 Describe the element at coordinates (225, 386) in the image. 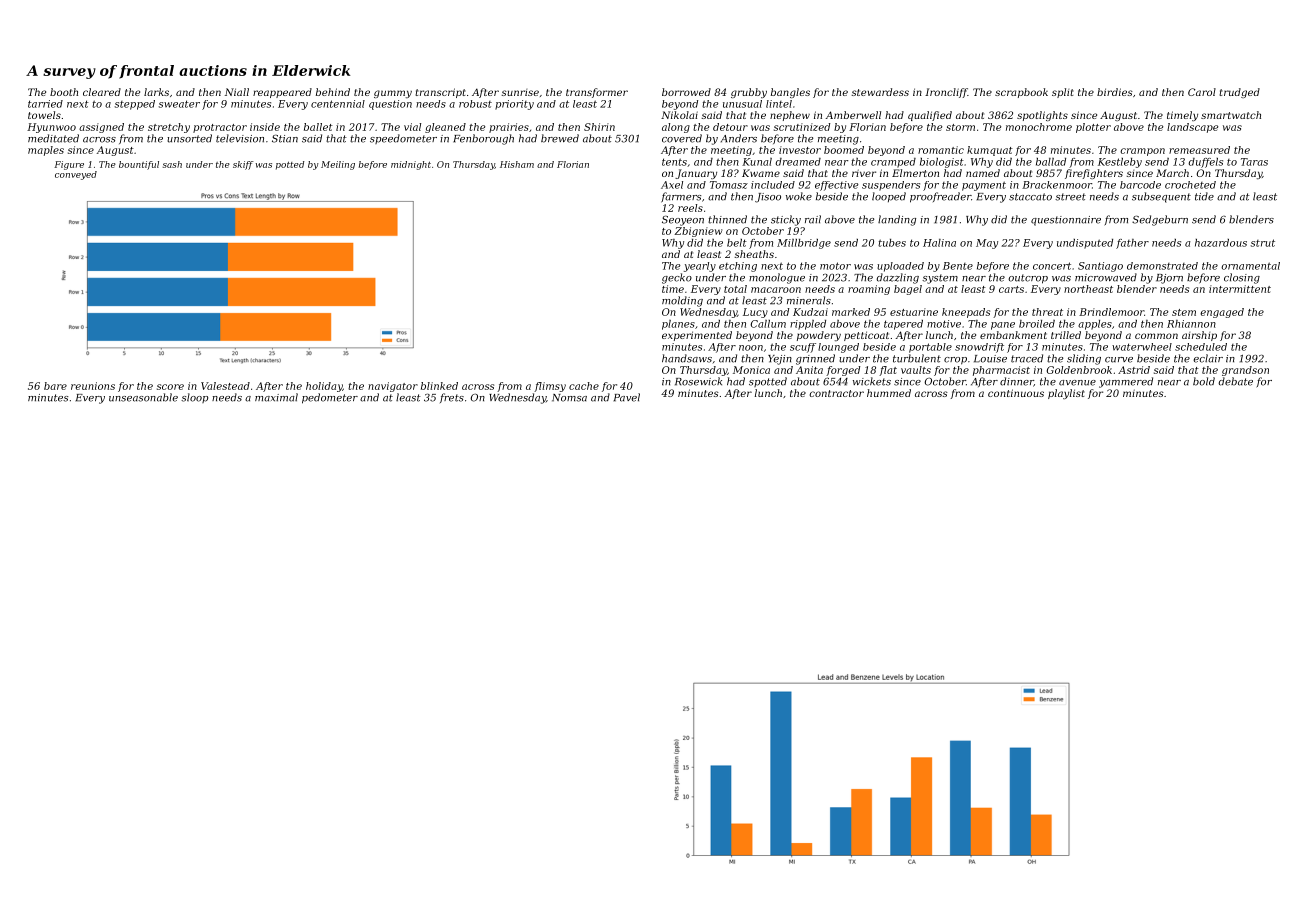

I see `Valestead` at that location.
